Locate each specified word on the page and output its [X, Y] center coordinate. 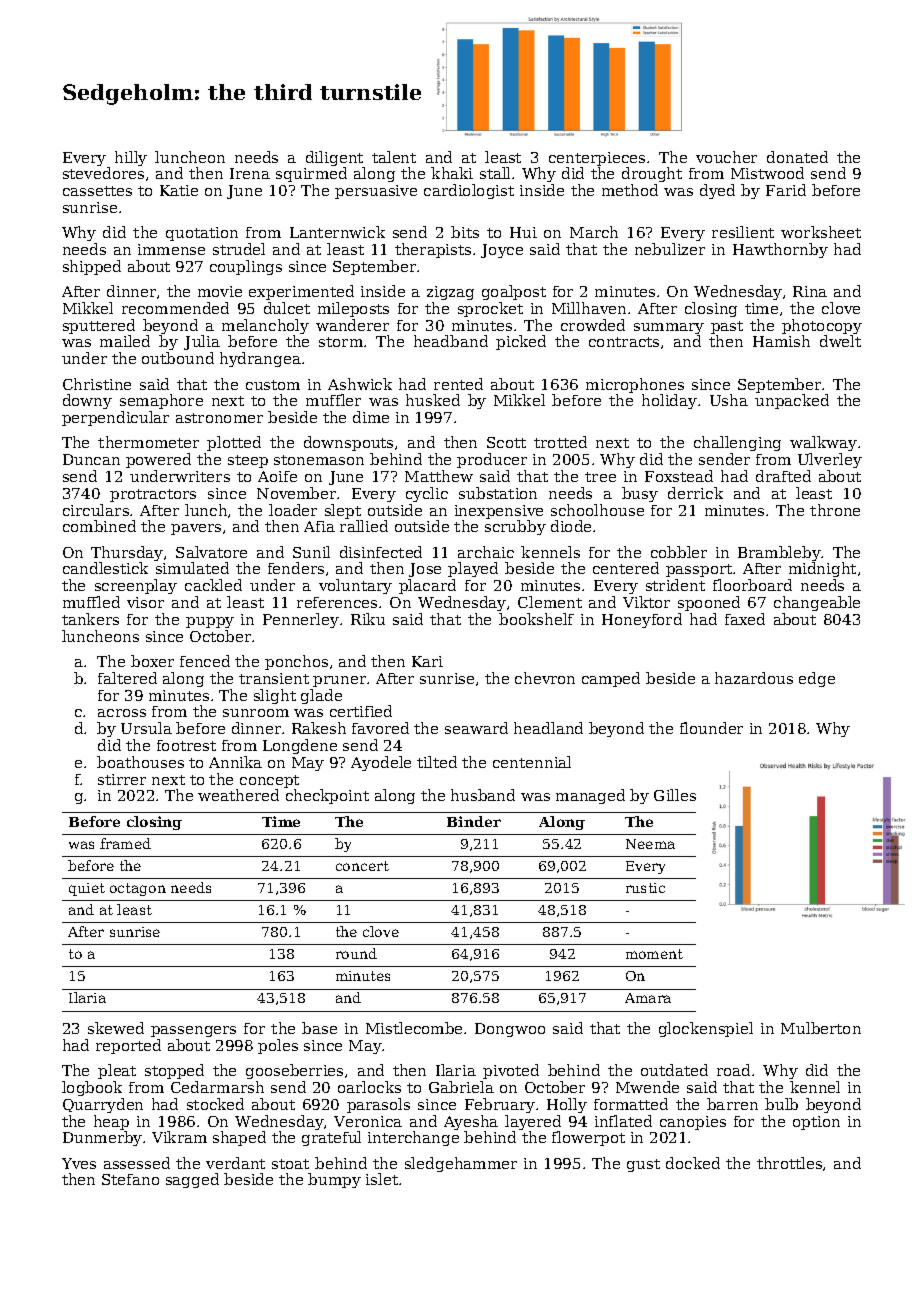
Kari [427, 661]
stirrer [122, 779]
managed [590, 796]
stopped [174, 1071]
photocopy [822, 326]
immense [171, 249]
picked [521, 342]
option [816, 1123]
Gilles [675, 795]
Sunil [311, 552]
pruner [339, 681]
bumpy [334, 1180]
